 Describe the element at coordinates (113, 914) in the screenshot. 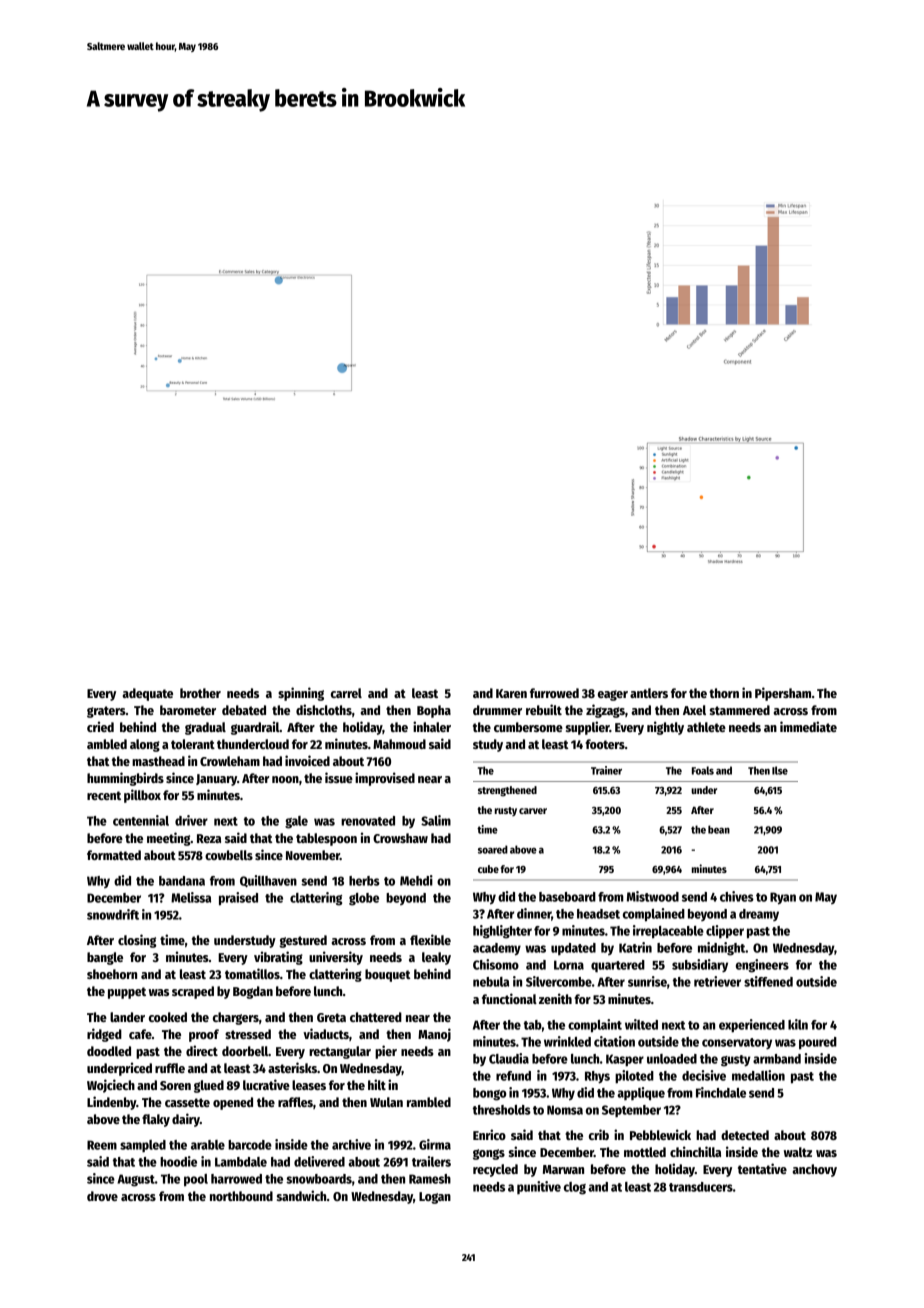

I see `snowdrift` at that location.
